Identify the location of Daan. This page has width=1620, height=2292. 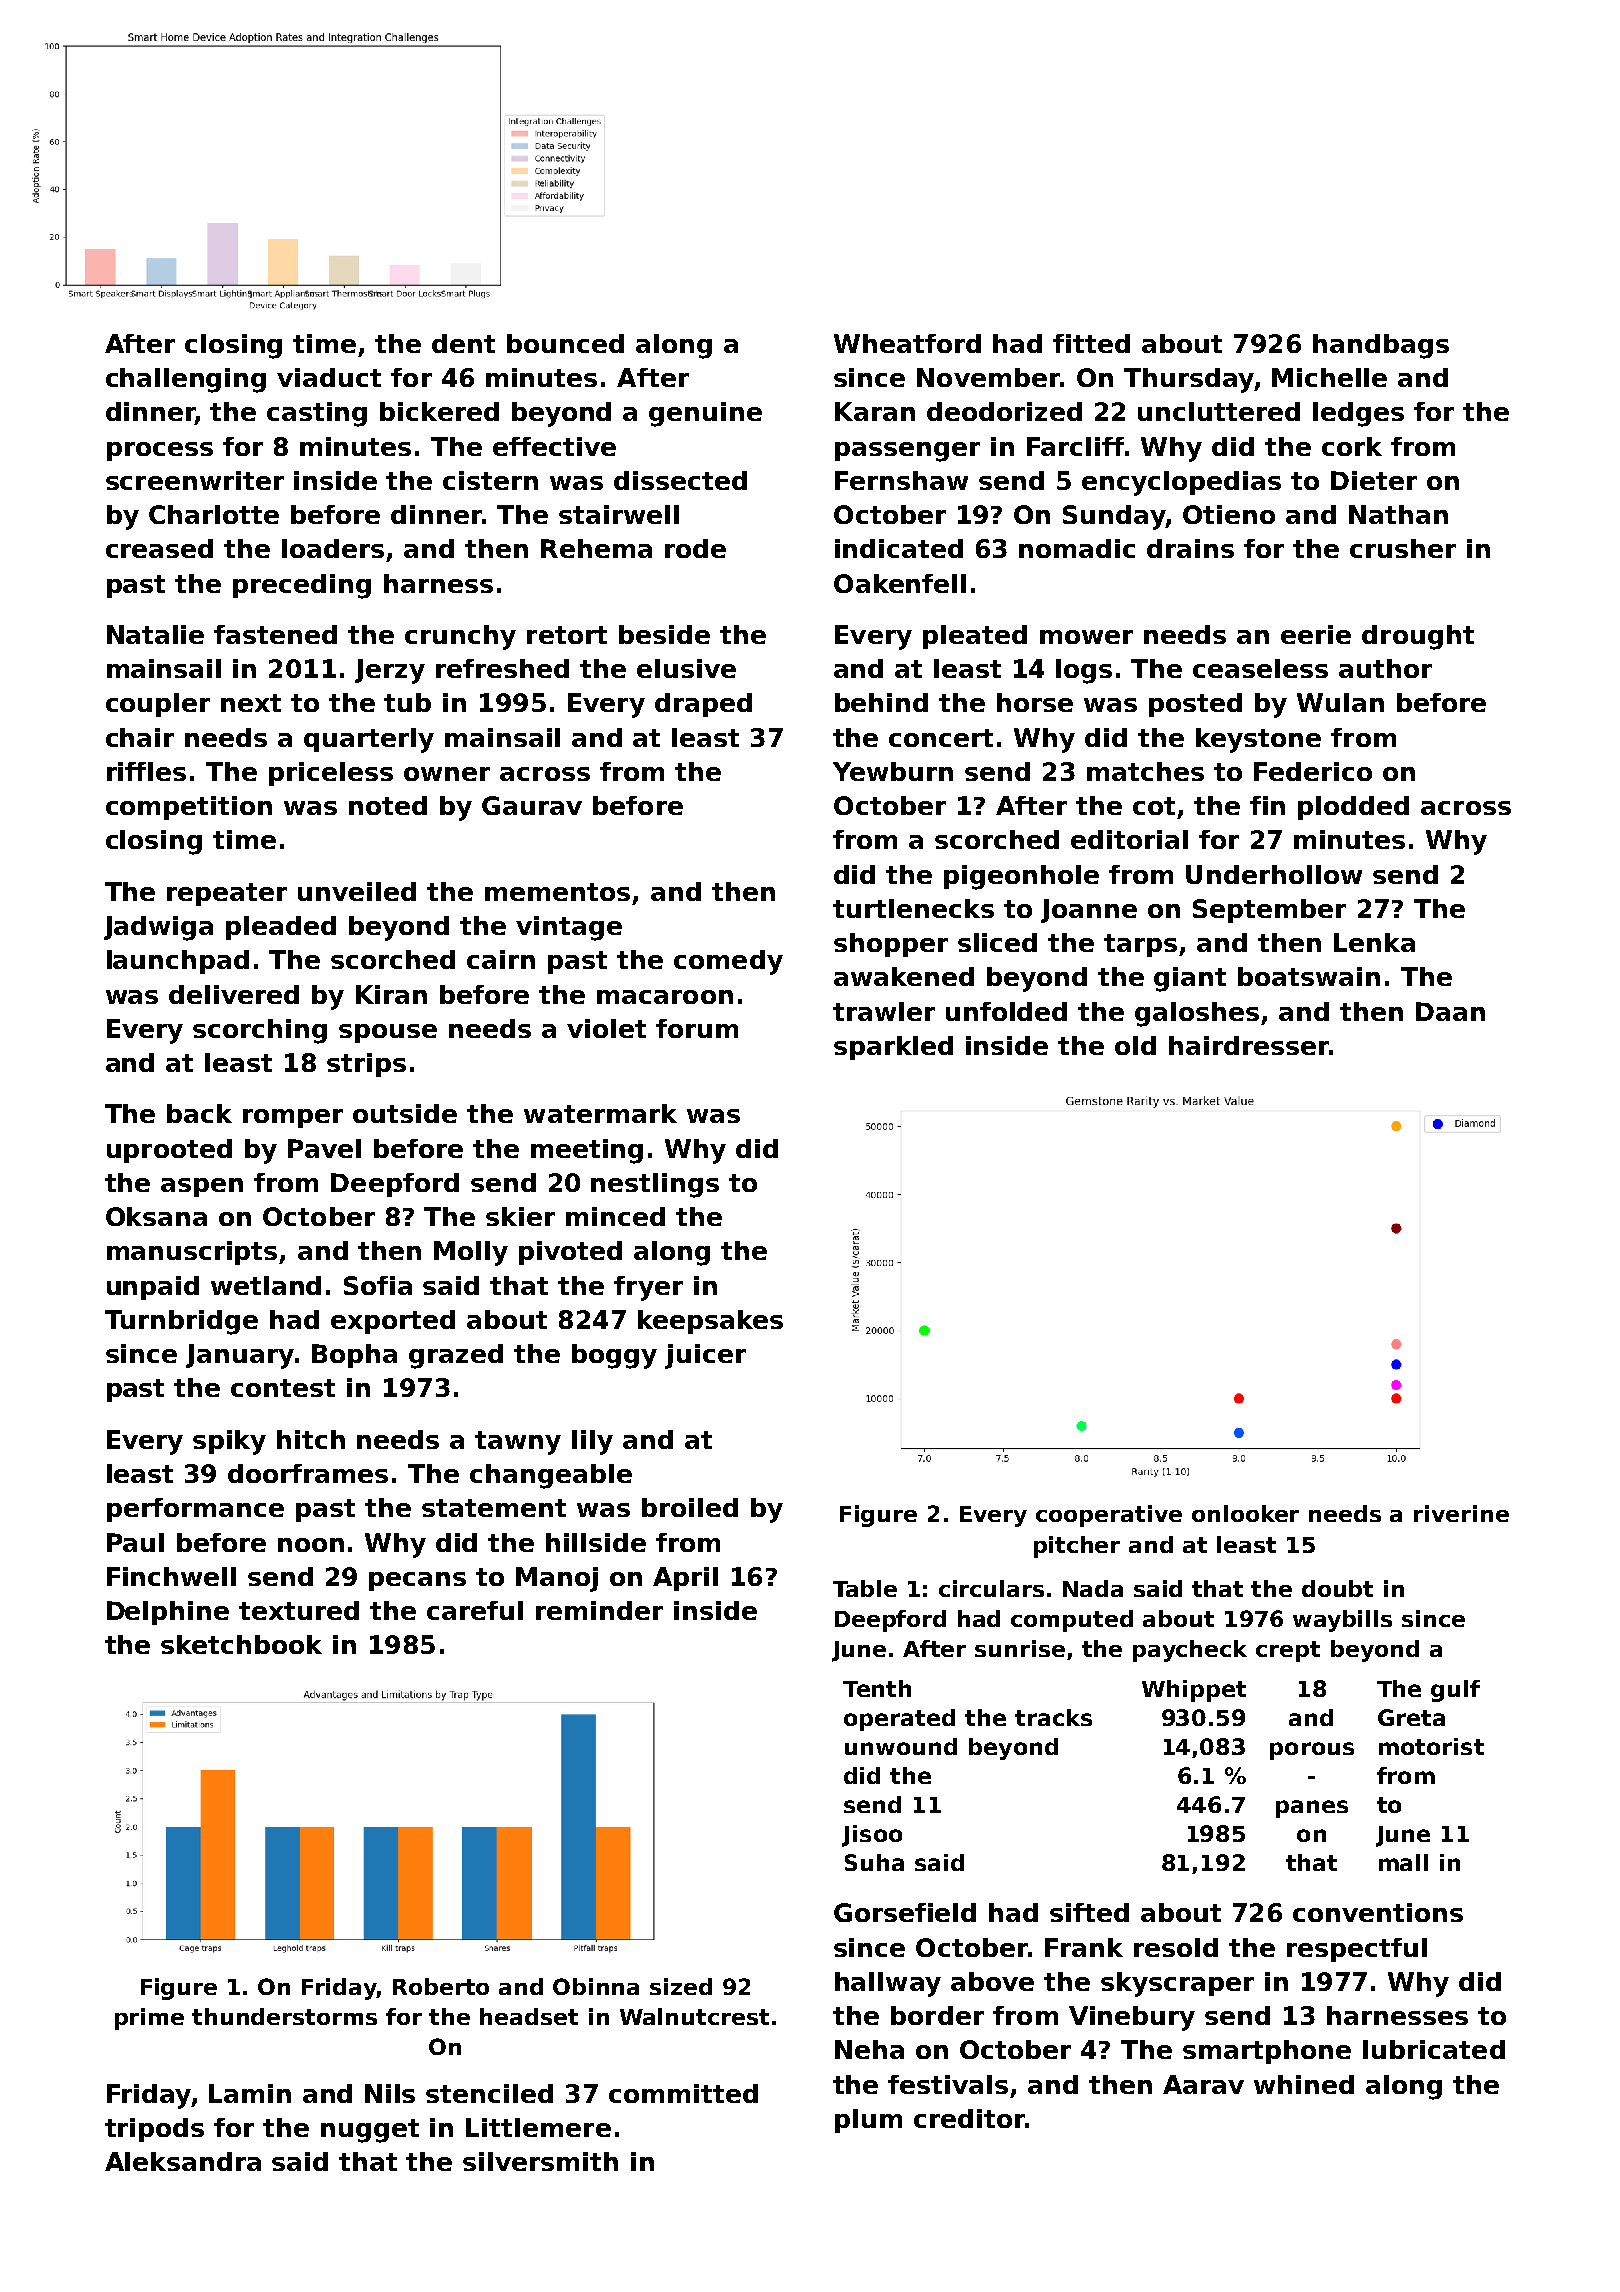
(1450, 1011).
